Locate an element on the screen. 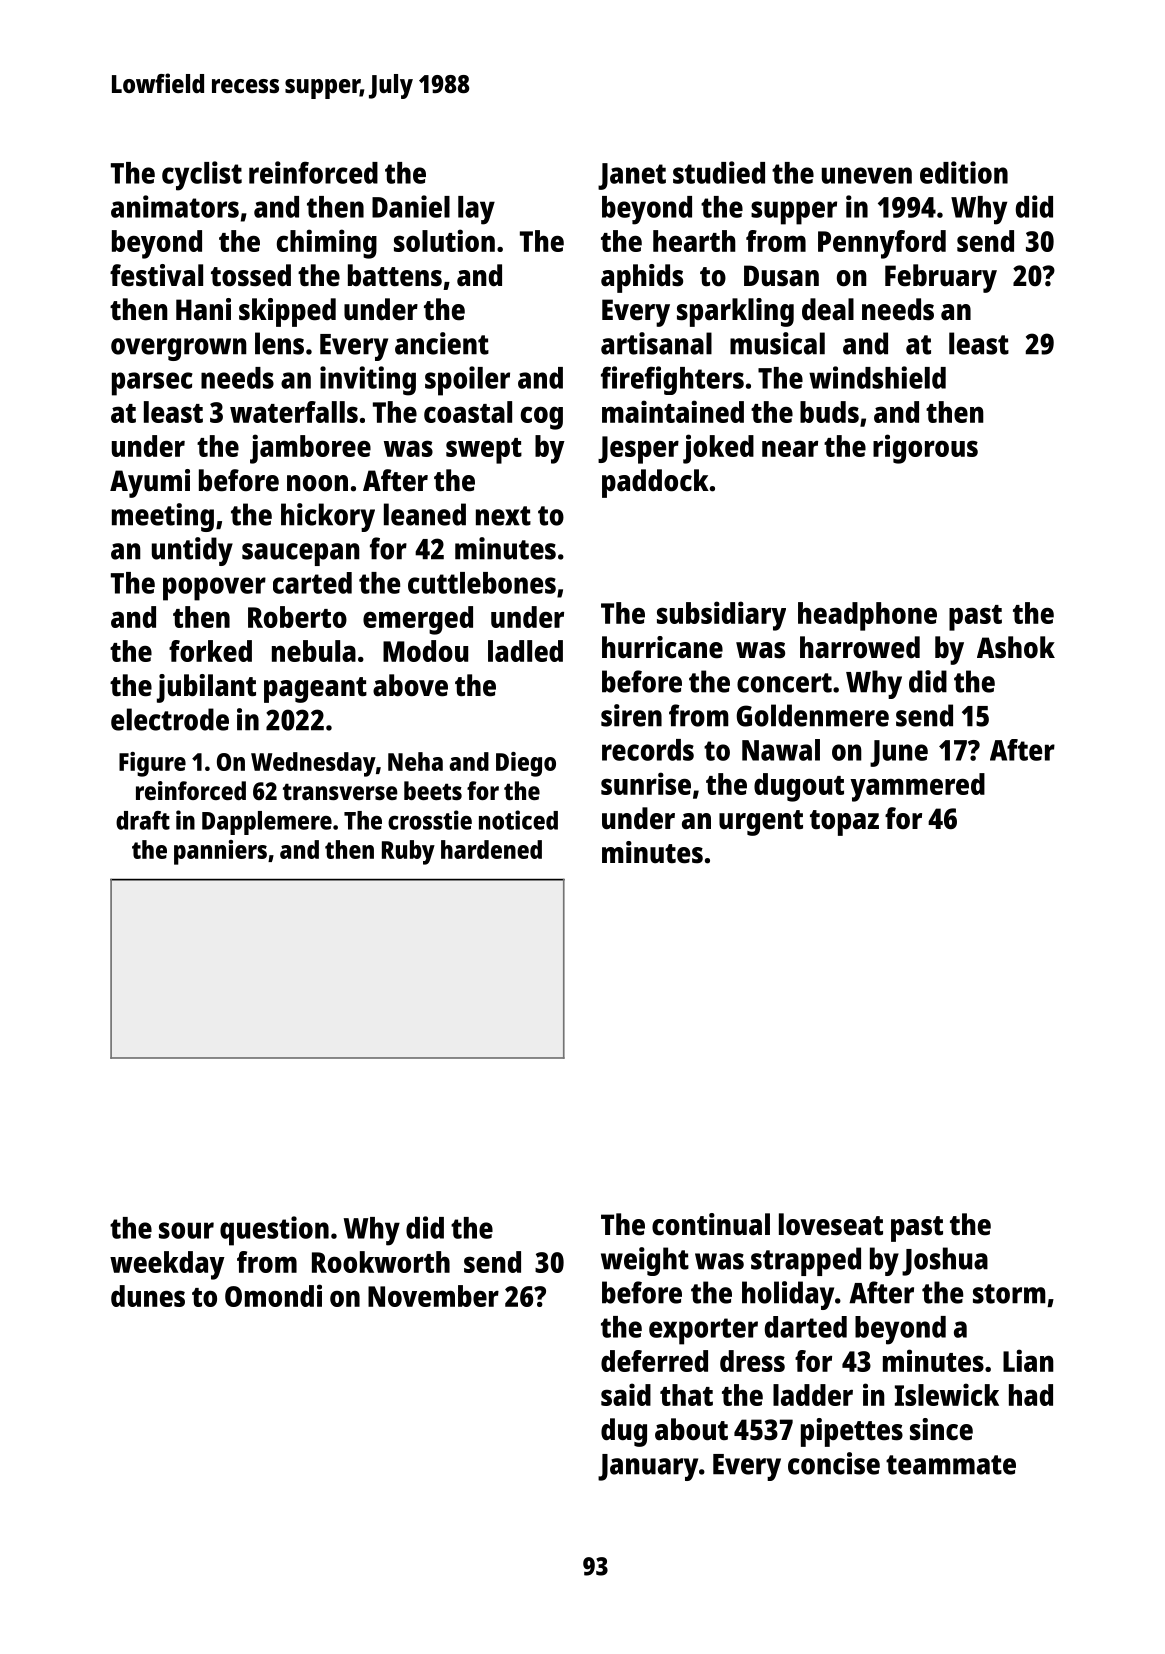  paddock is located at coordinates (655, 483).
